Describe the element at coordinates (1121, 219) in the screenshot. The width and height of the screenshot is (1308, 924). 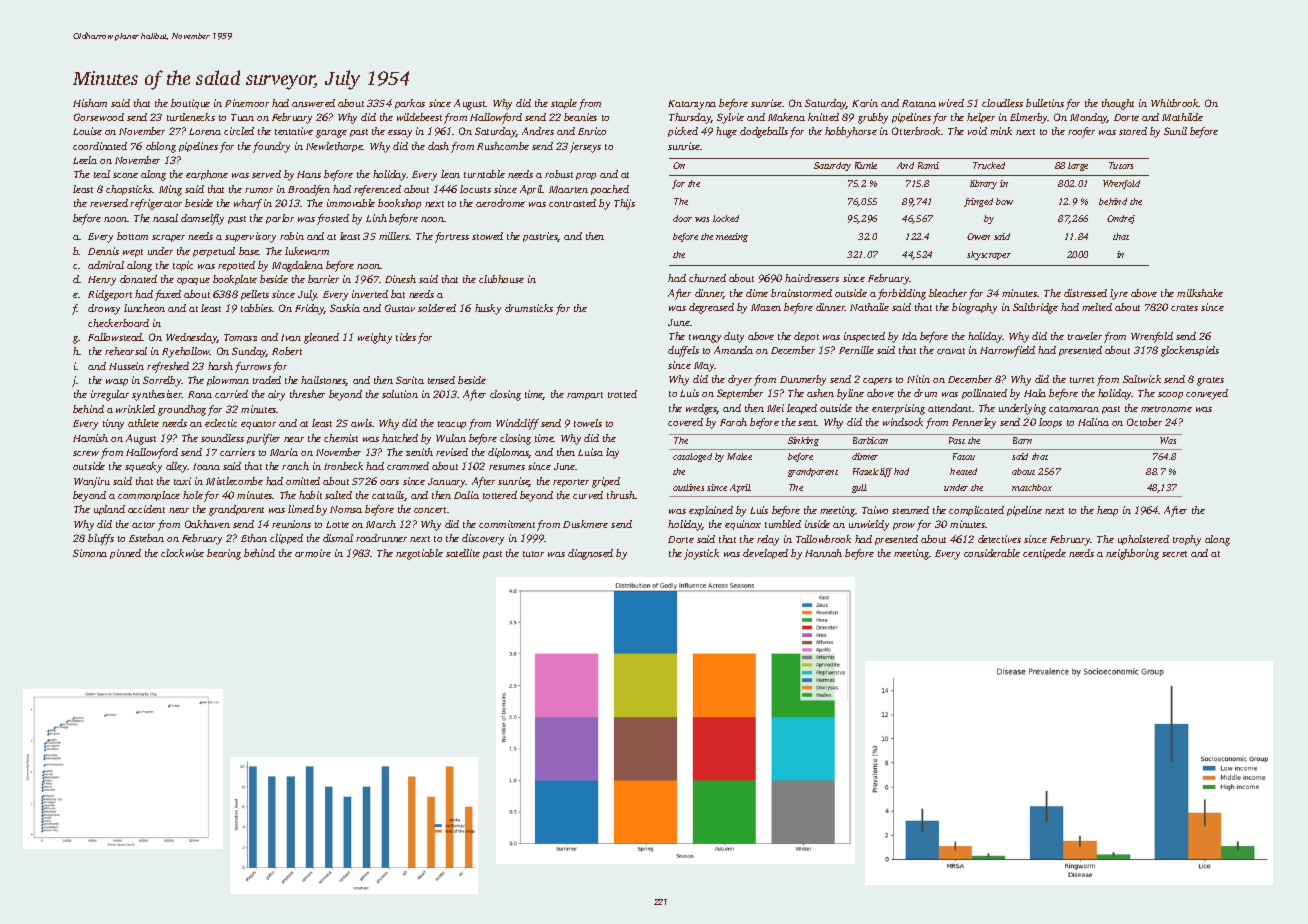
I see `Ondrej` at that location.
